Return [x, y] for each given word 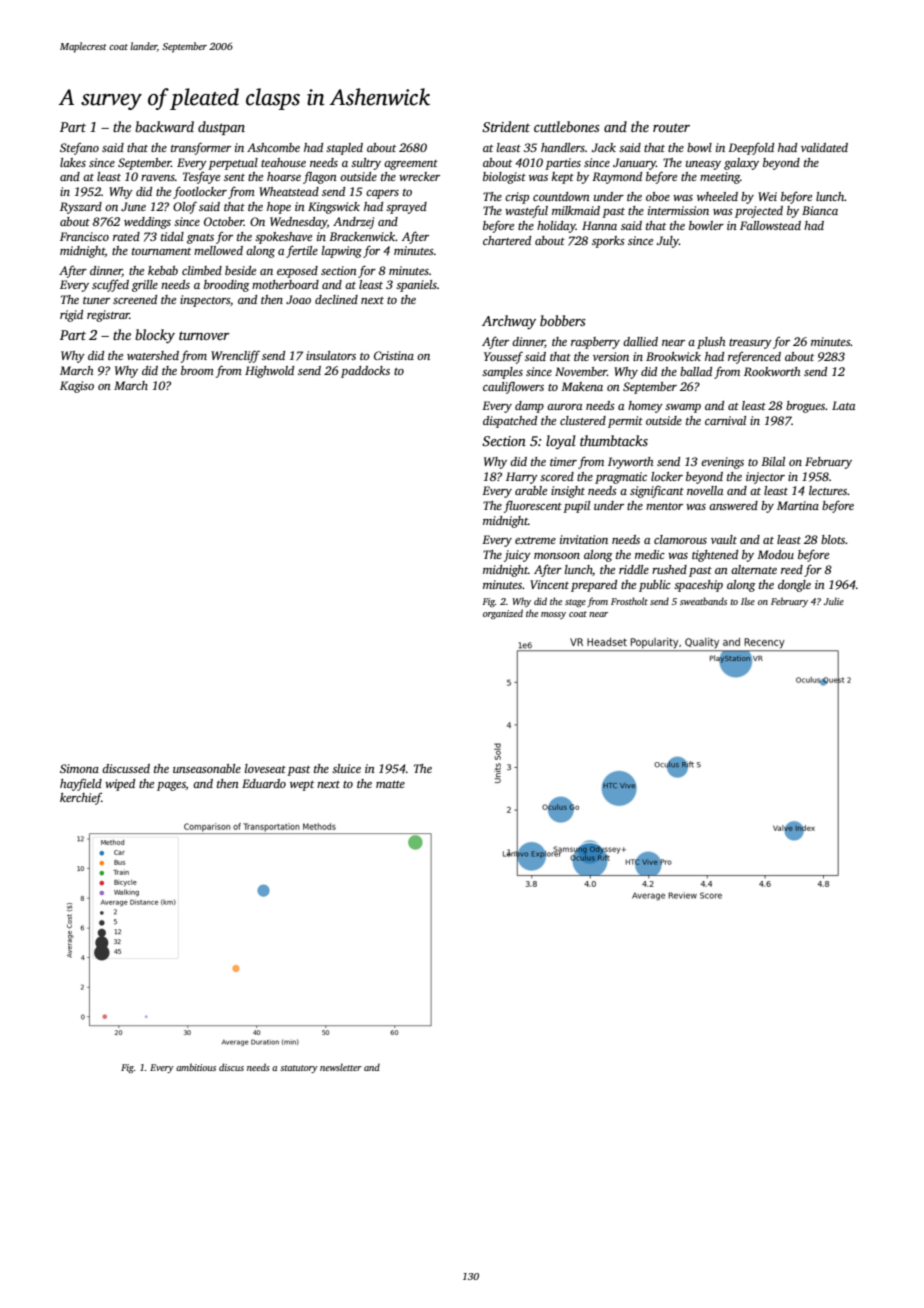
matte [390, 784]
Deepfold [751, 148]
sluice [346, 768]
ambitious [196, 1067]
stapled [344, 149]
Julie [834, 601]
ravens [158, 178]
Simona [79, 768]
